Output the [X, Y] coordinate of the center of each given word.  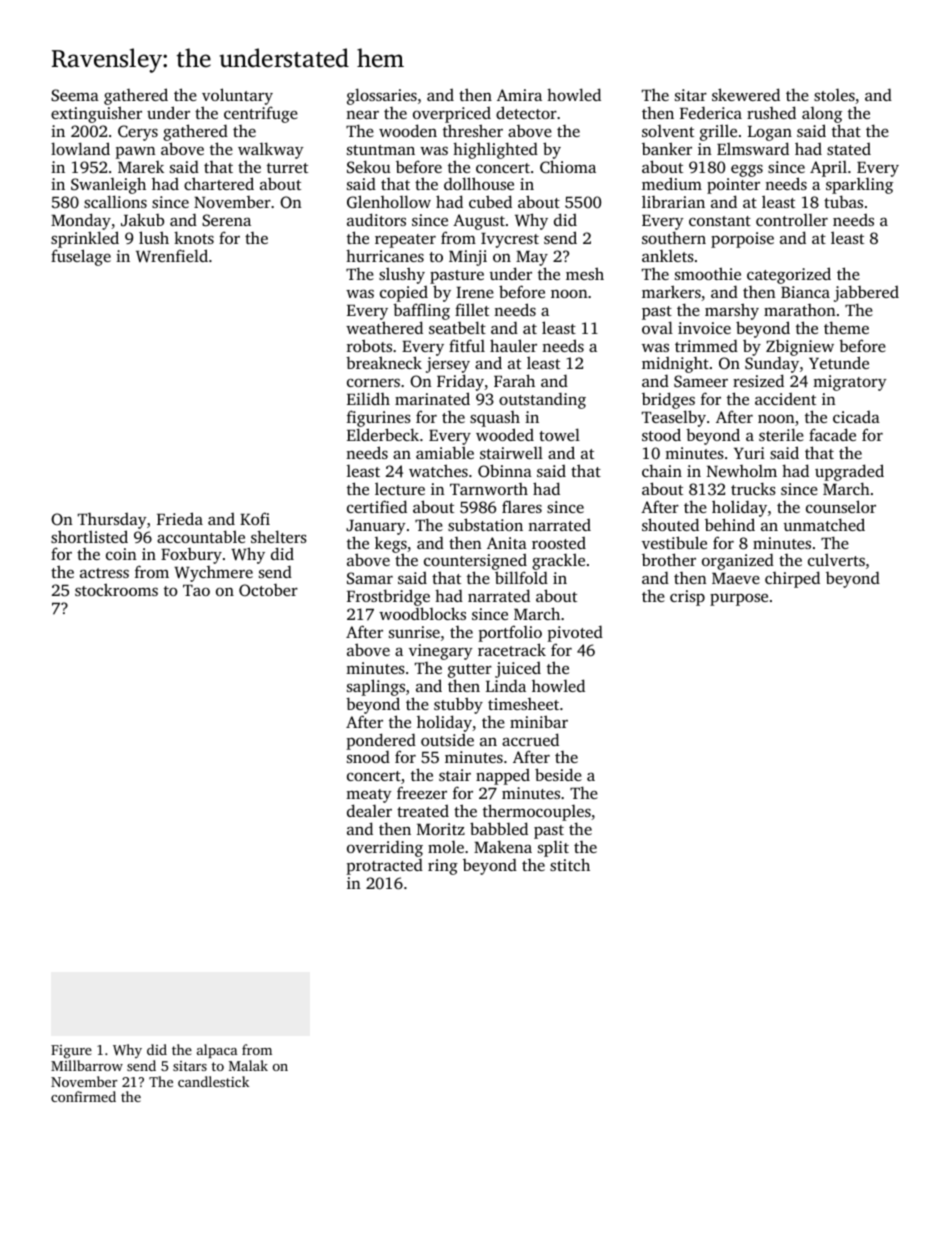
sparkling [859, 187]
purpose [739, 600]
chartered [219, 183]
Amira [519, 95]
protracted [384, 866]
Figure [71, 1052]
